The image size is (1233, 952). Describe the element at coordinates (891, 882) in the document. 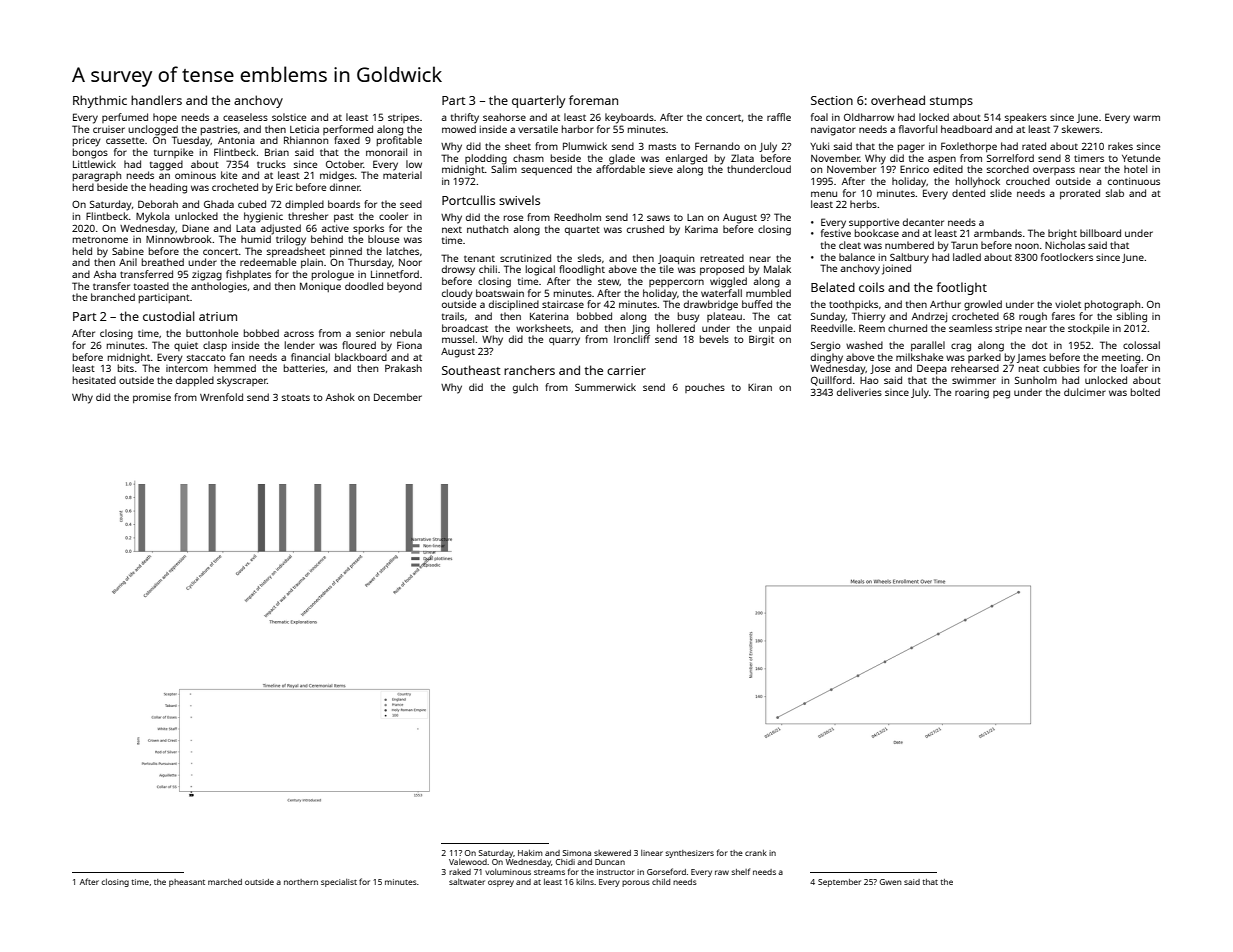

I see `Gwen` at that location.
